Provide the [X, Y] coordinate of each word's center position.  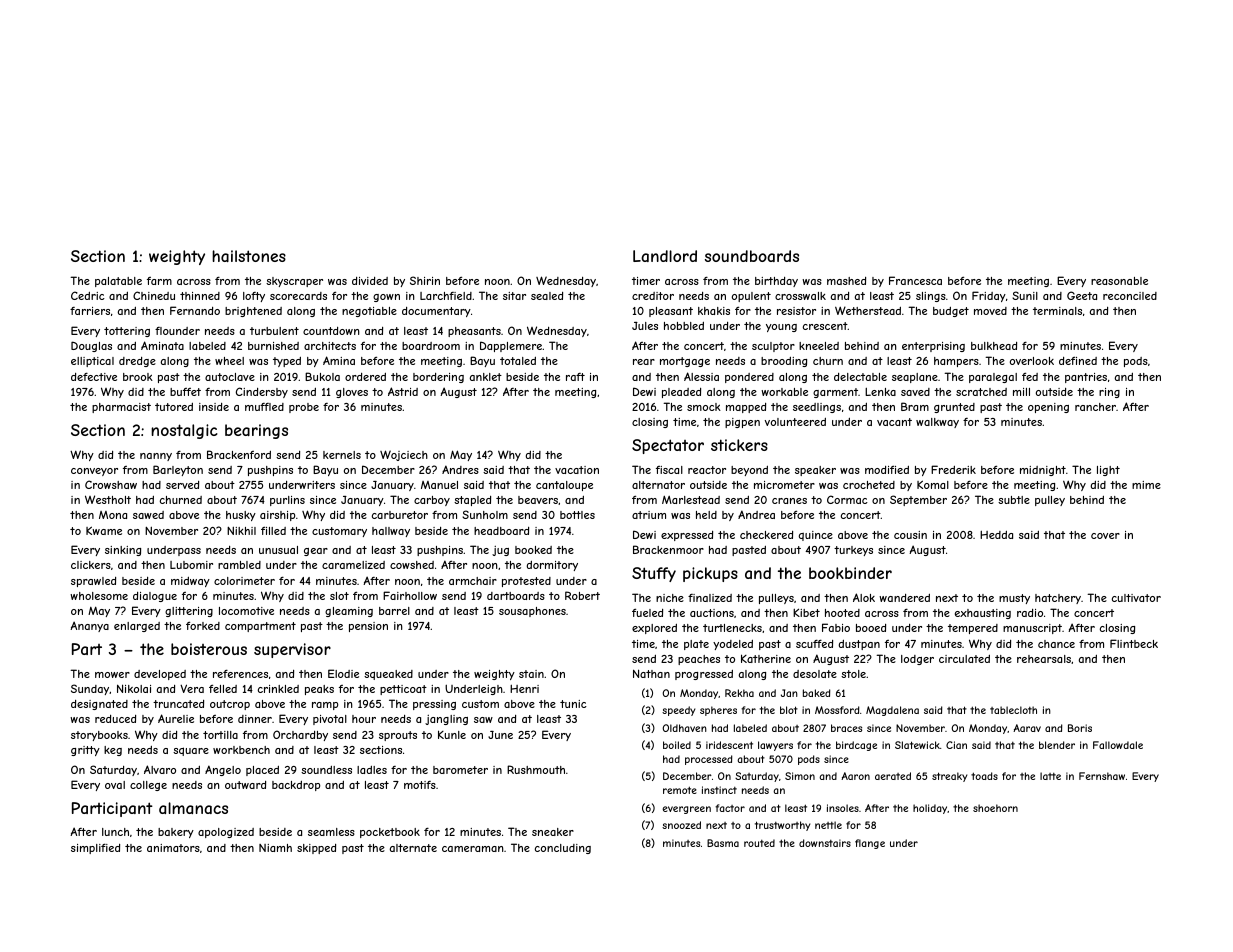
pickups [710, 574]
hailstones [249, 256]
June [500, 735]
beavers [538, 500]
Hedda [996, 535]
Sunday [90, 689]
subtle [1014, 500]
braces [846, 728]
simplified [95, 848]
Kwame [104, 530]
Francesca [915, 280]
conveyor [94, 472]
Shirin [425, 280]
